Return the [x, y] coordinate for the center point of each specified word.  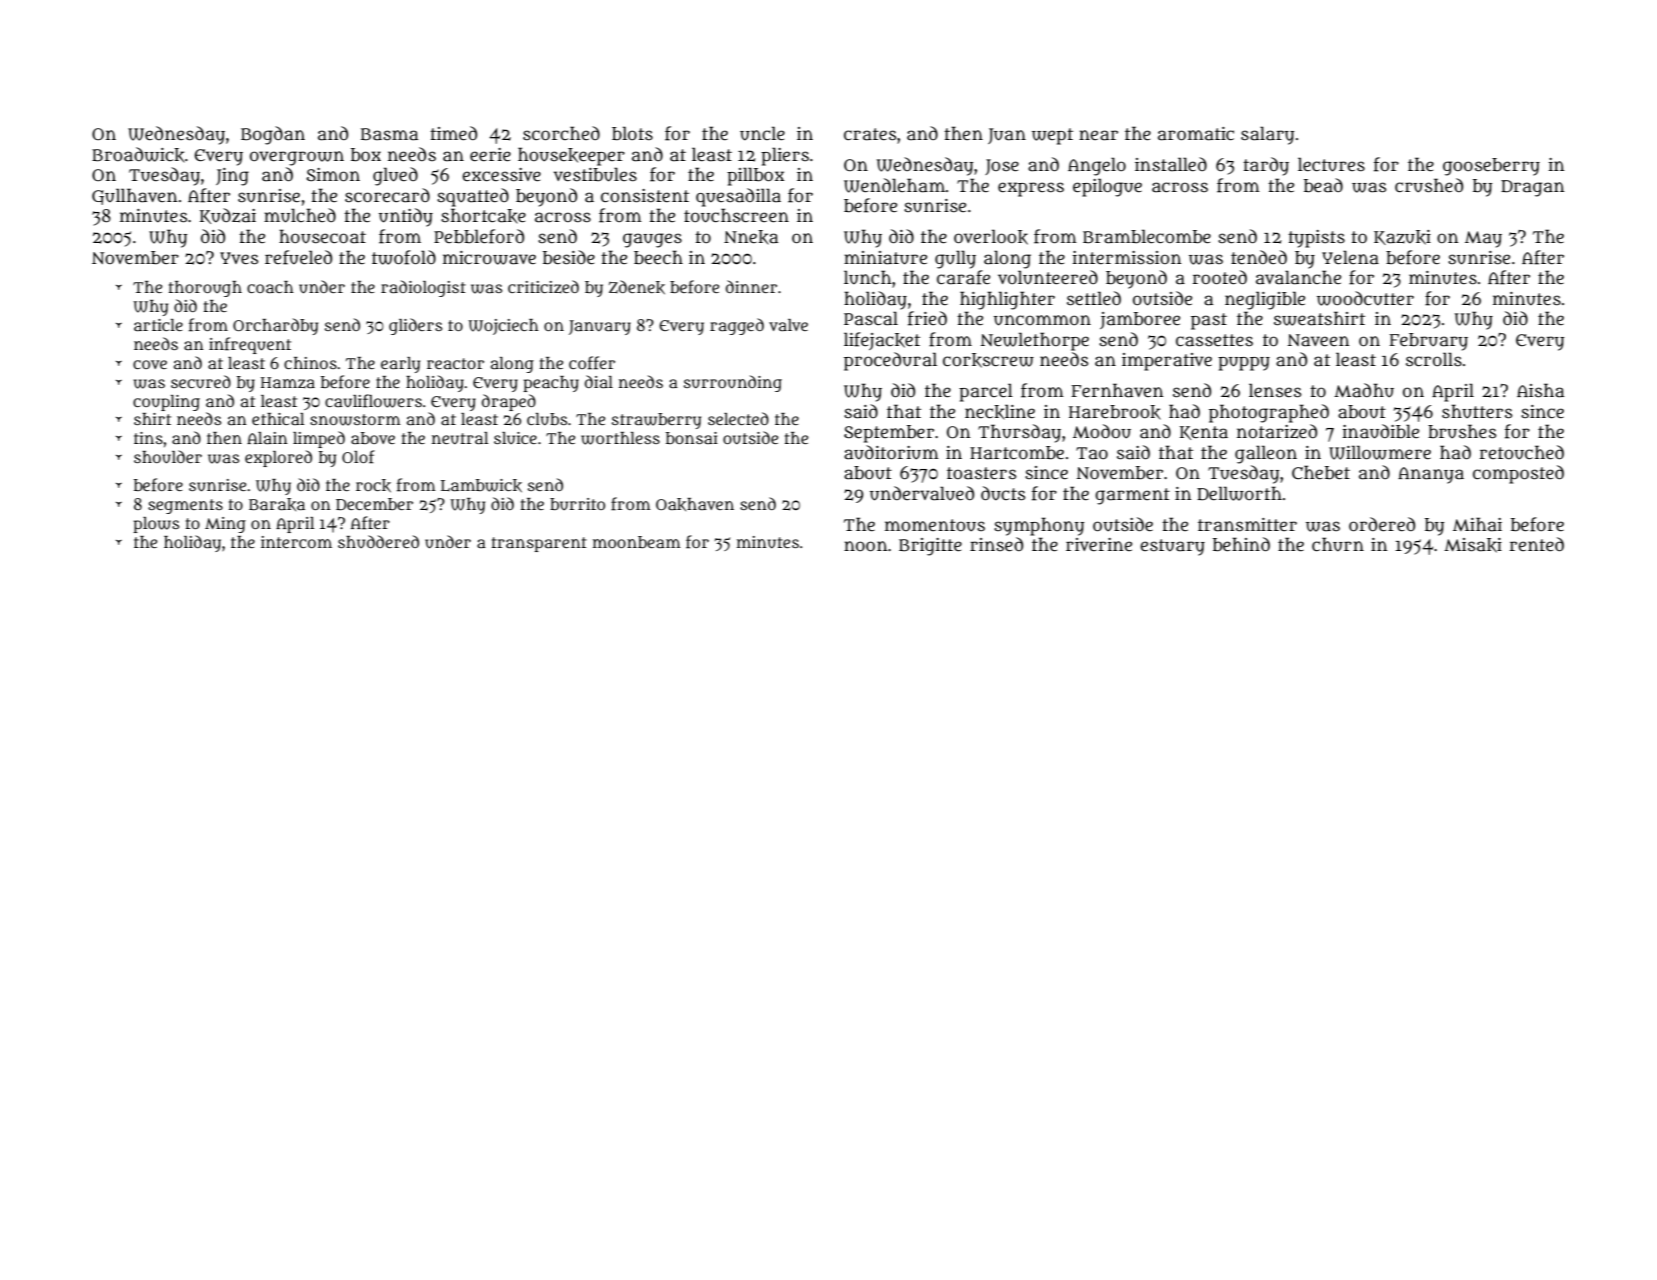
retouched [1522, 452]
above [373, 438]
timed [453, 133]
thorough [205, 289]
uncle [762, 133]
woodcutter [1365, 298]
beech [658, 257]
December [374, 504]
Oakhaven [695, 504]
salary [1267, 135]
